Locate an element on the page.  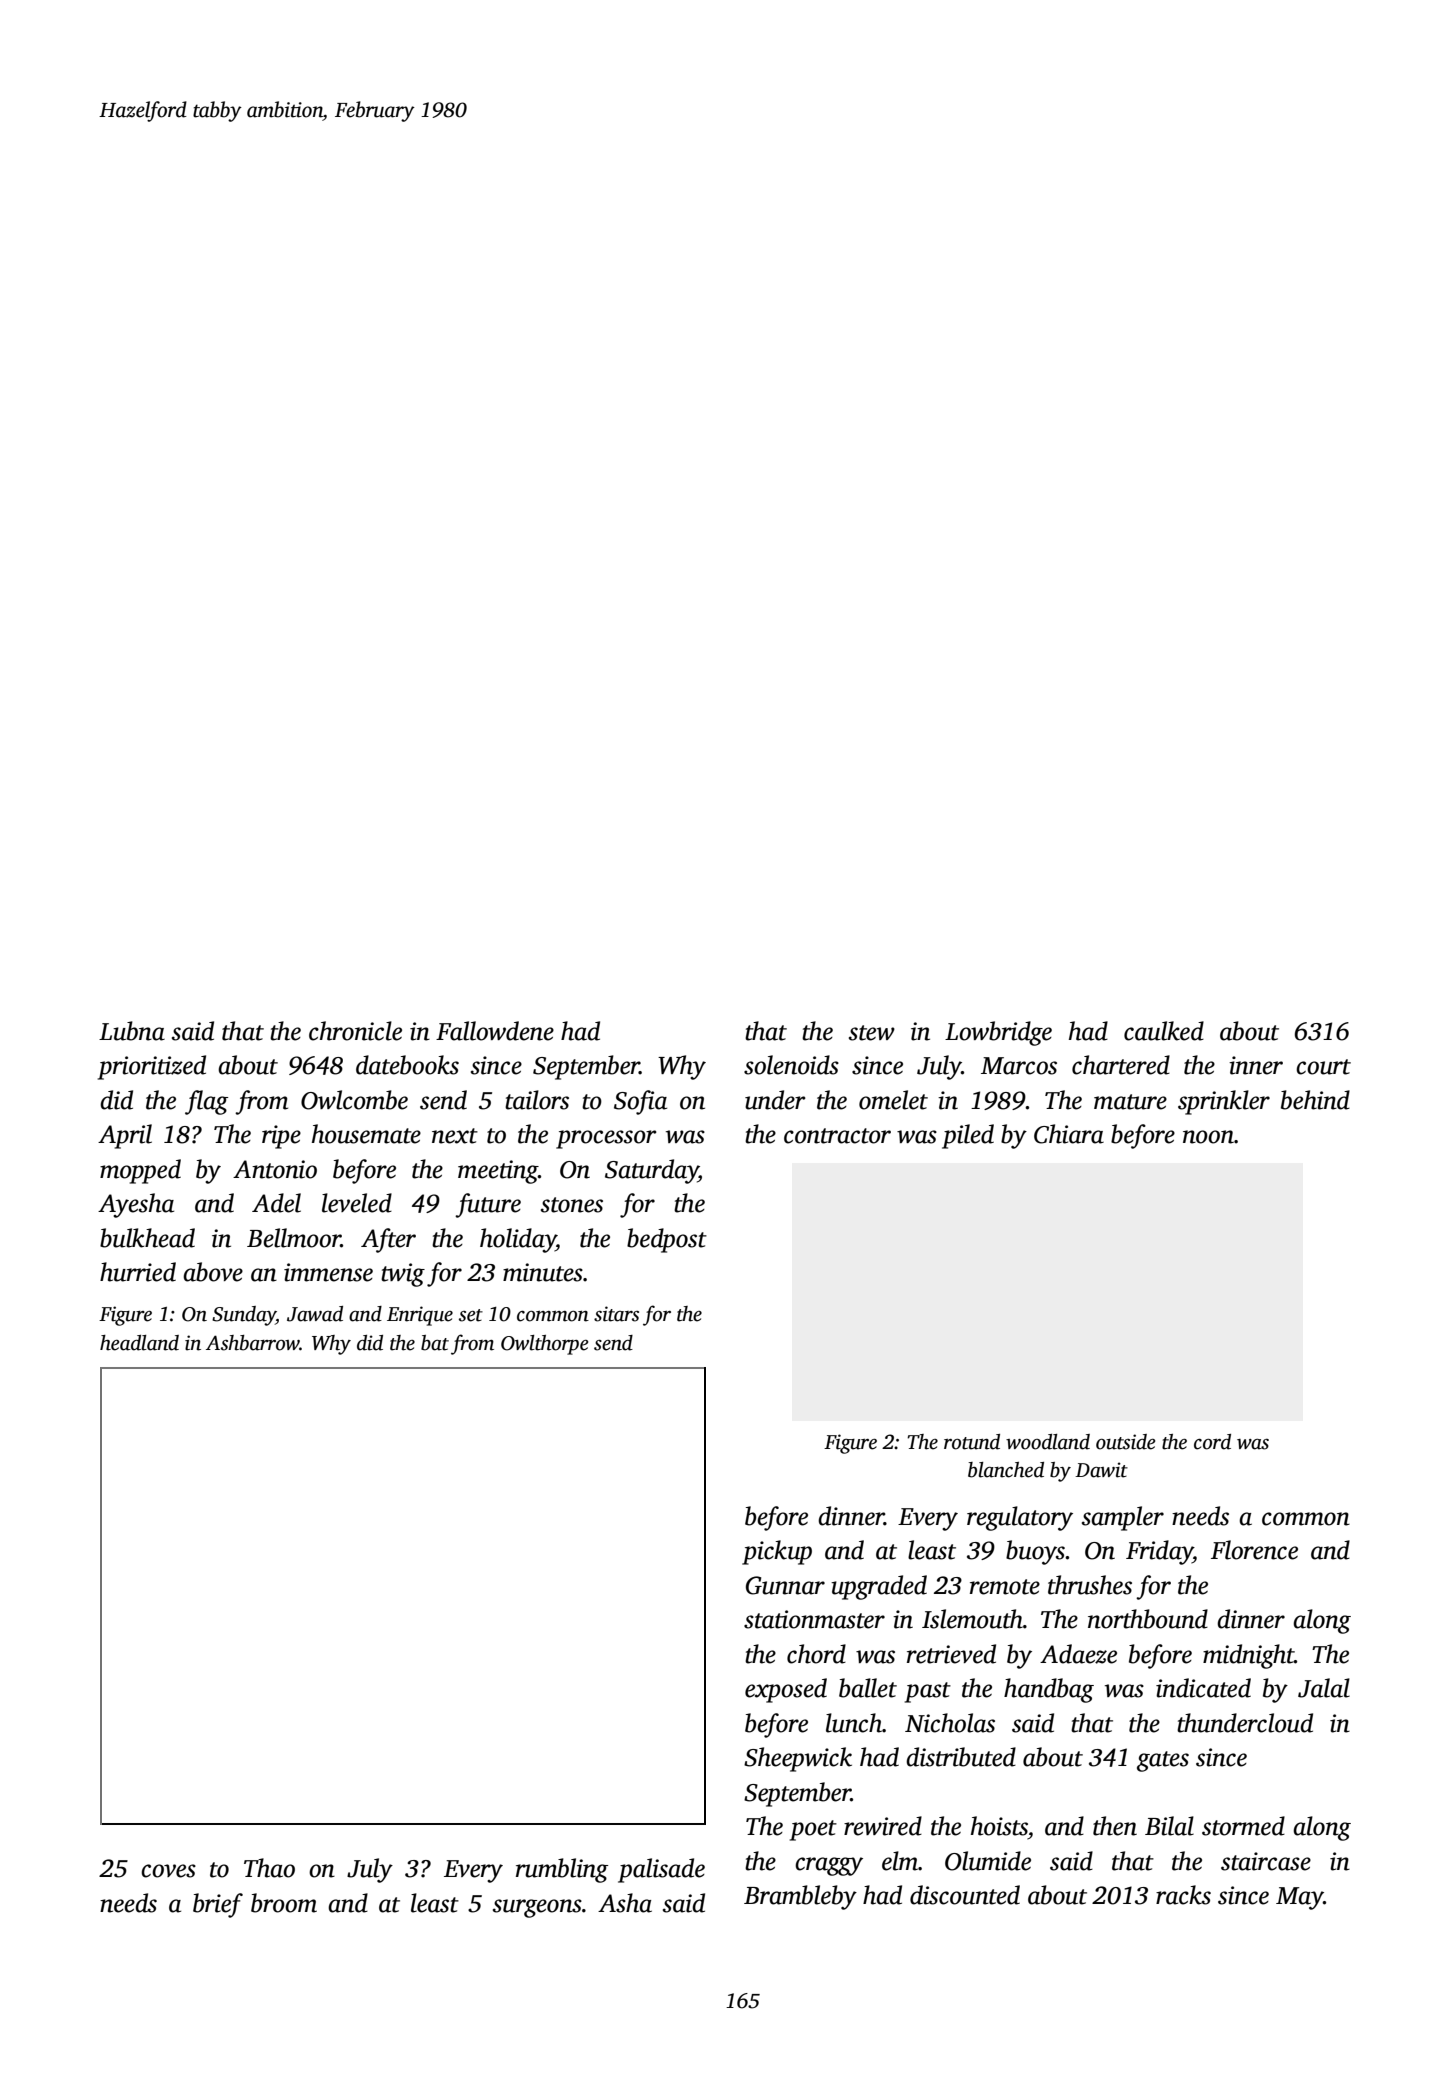
blanched is located at coordinates (1006, 1470).
